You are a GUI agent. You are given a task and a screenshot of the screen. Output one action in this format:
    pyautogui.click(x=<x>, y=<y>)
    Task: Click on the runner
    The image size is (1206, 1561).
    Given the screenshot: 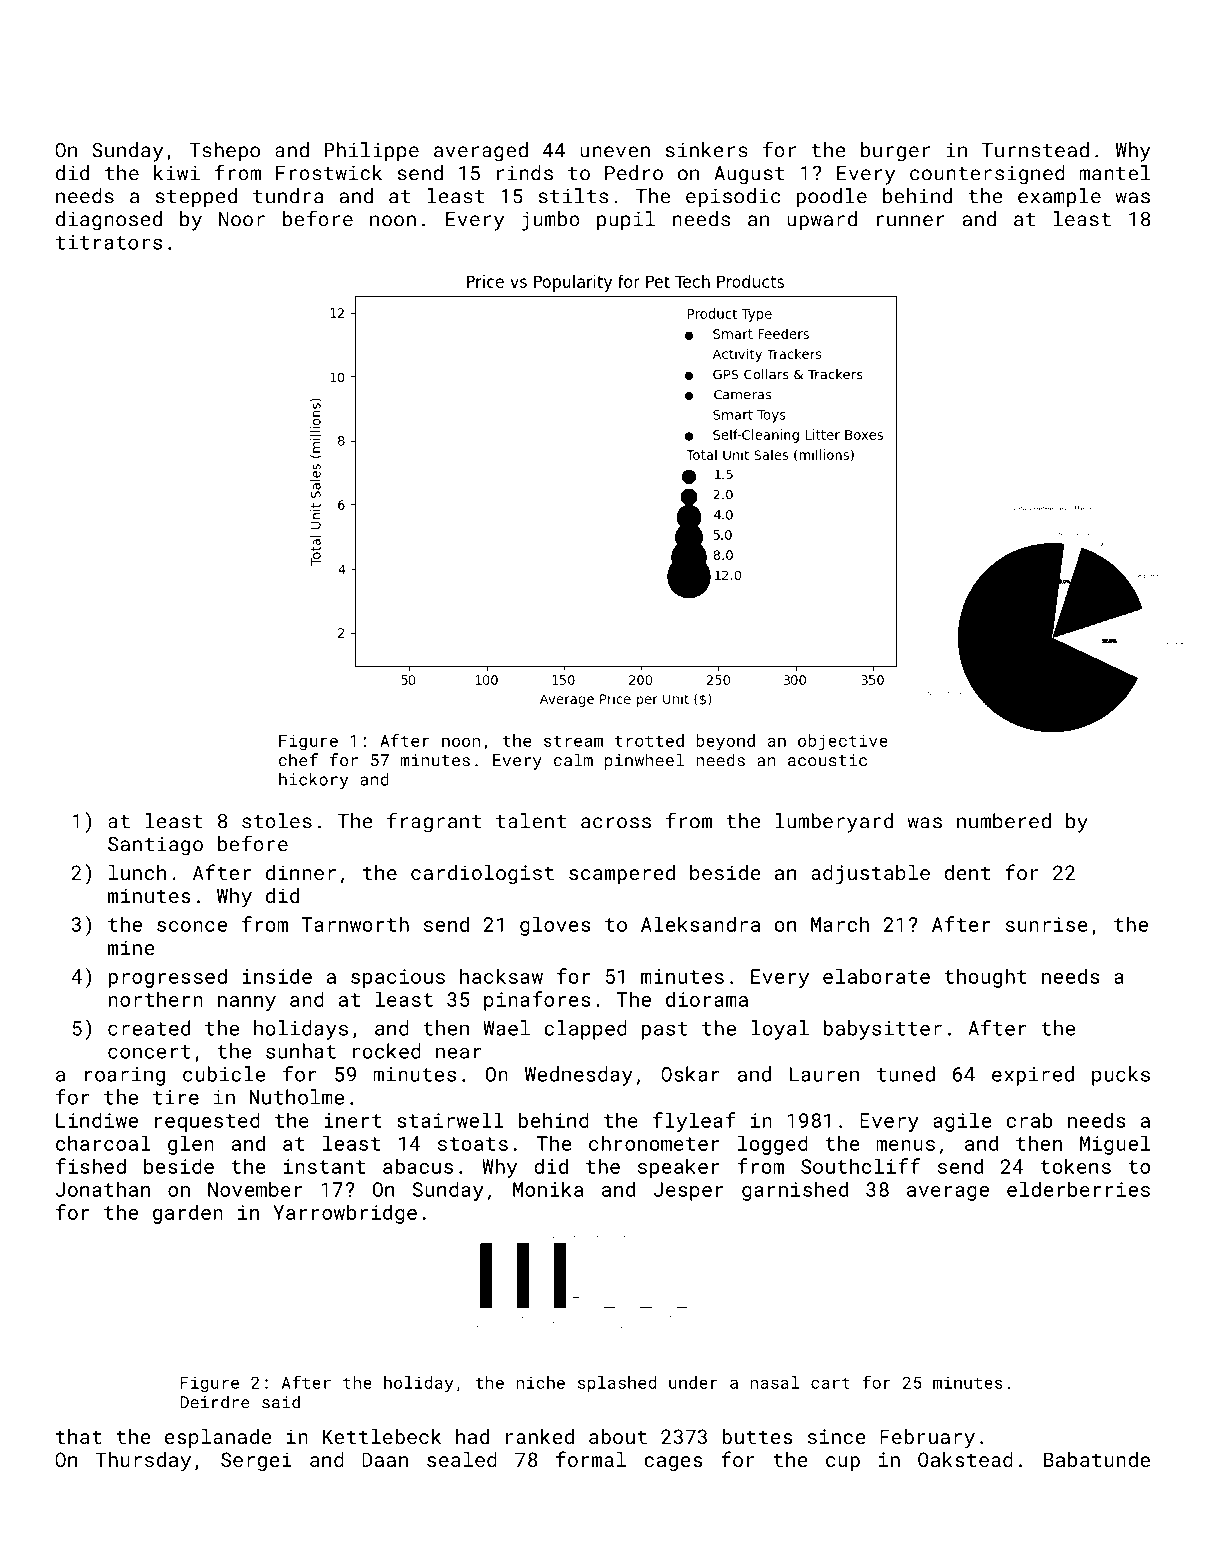 What is the action you would take?
    pyautogui.click(x=911, y=221)
